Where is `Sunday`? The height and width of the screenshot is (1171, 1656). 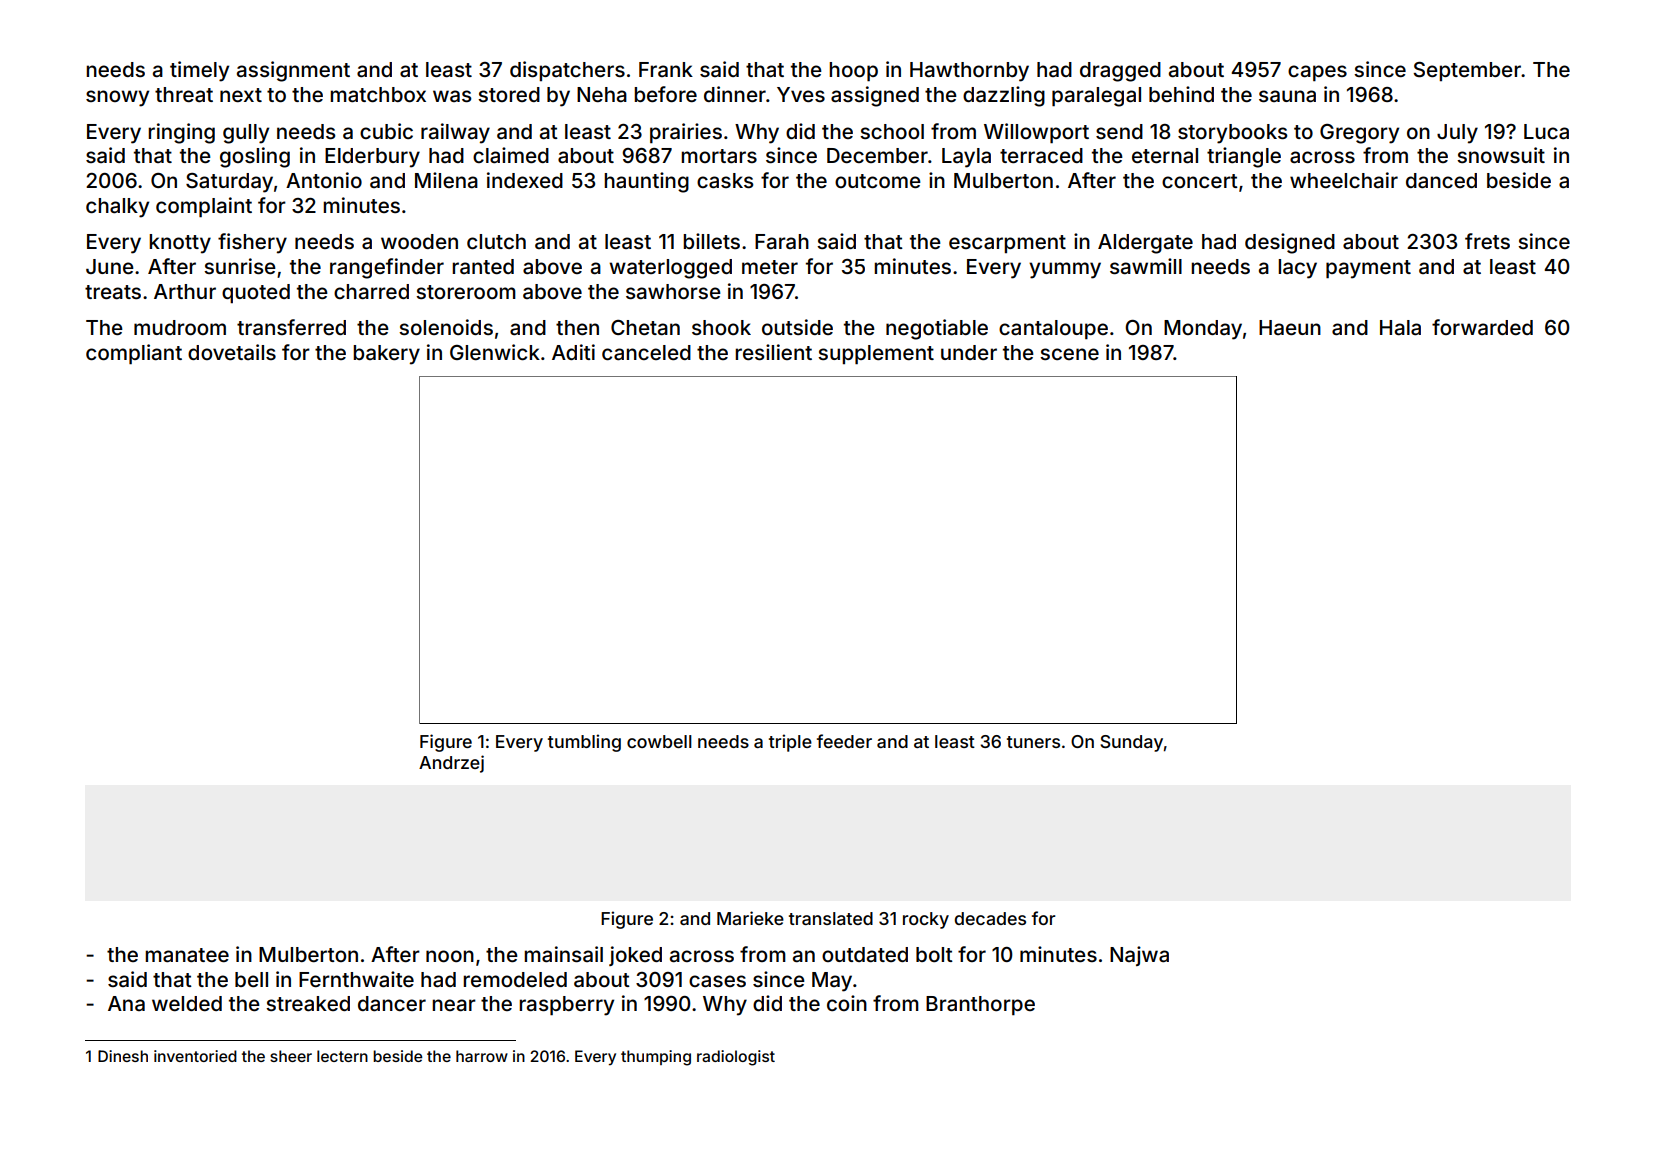
Sunday is located at coordinates (1131, 743).
